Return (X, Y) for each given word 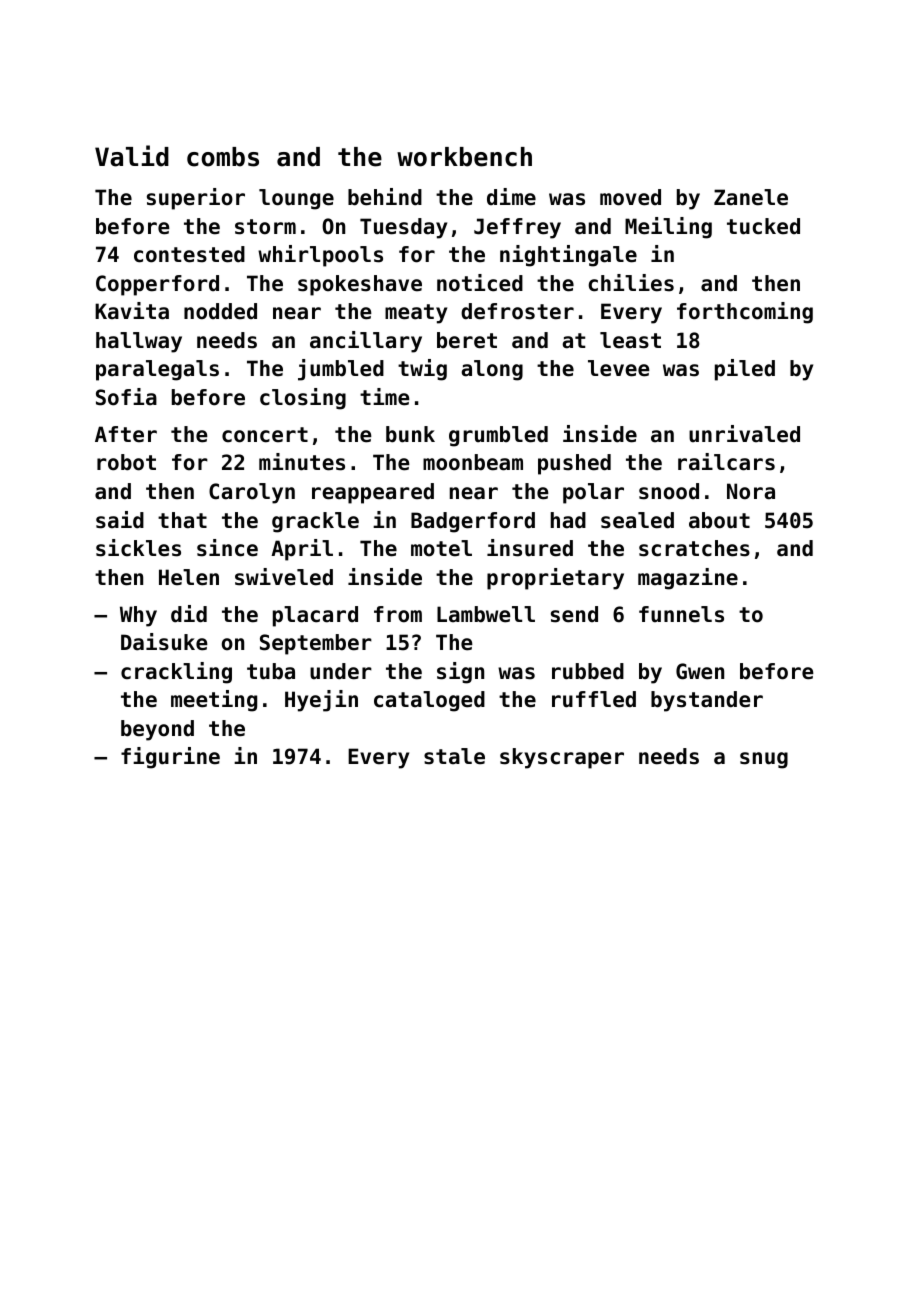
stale (454, 756)
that (182, 520)
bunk (410, 434)
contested (189, 254)
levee (619, 368)
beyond (157, 730)
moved (630, 197)
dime (511, 197)
